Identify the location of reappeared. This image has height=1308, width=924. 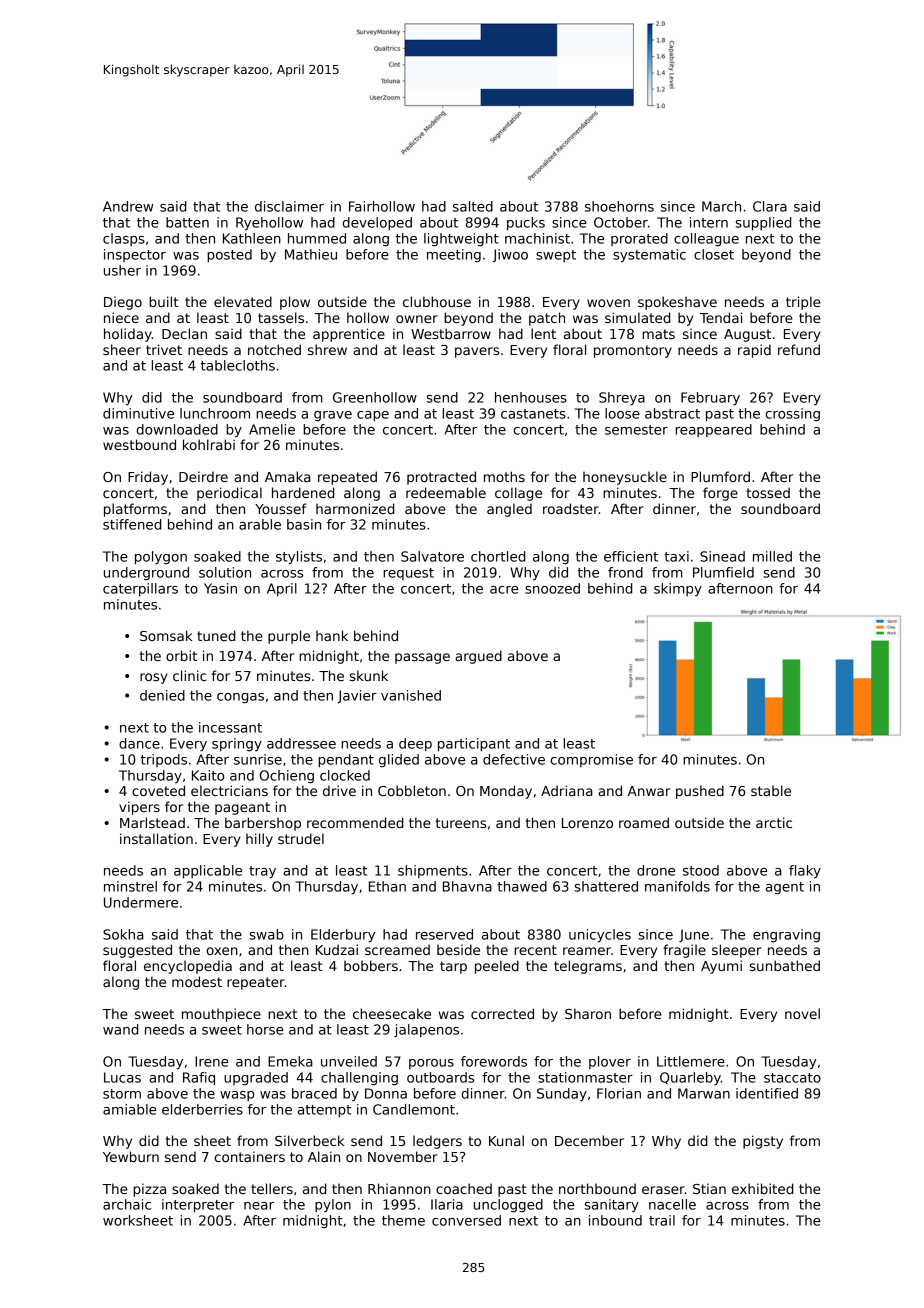
(713, 430).
